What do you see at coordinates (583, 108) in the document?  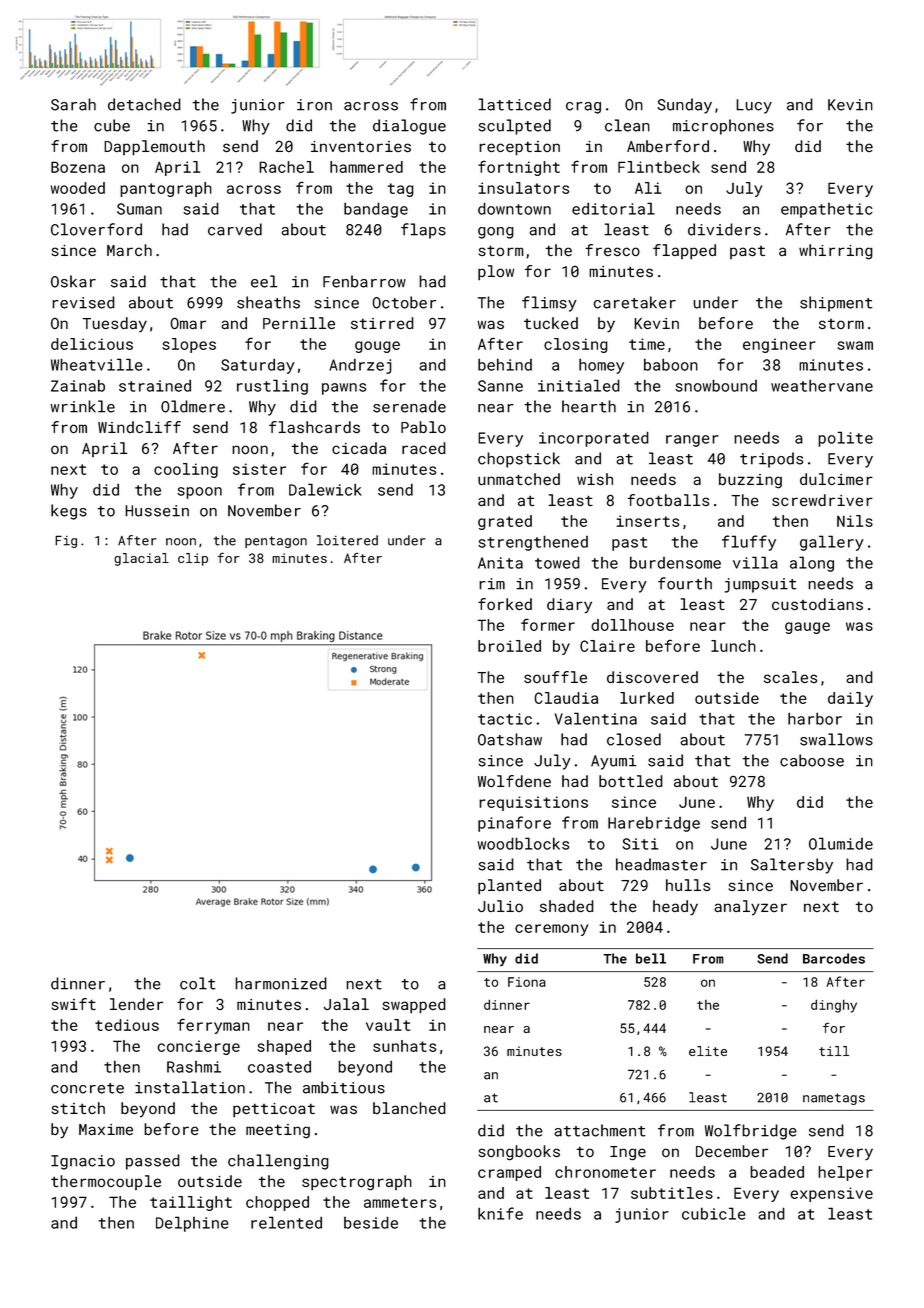 I see `crag` at bounding box center [583, 108].
